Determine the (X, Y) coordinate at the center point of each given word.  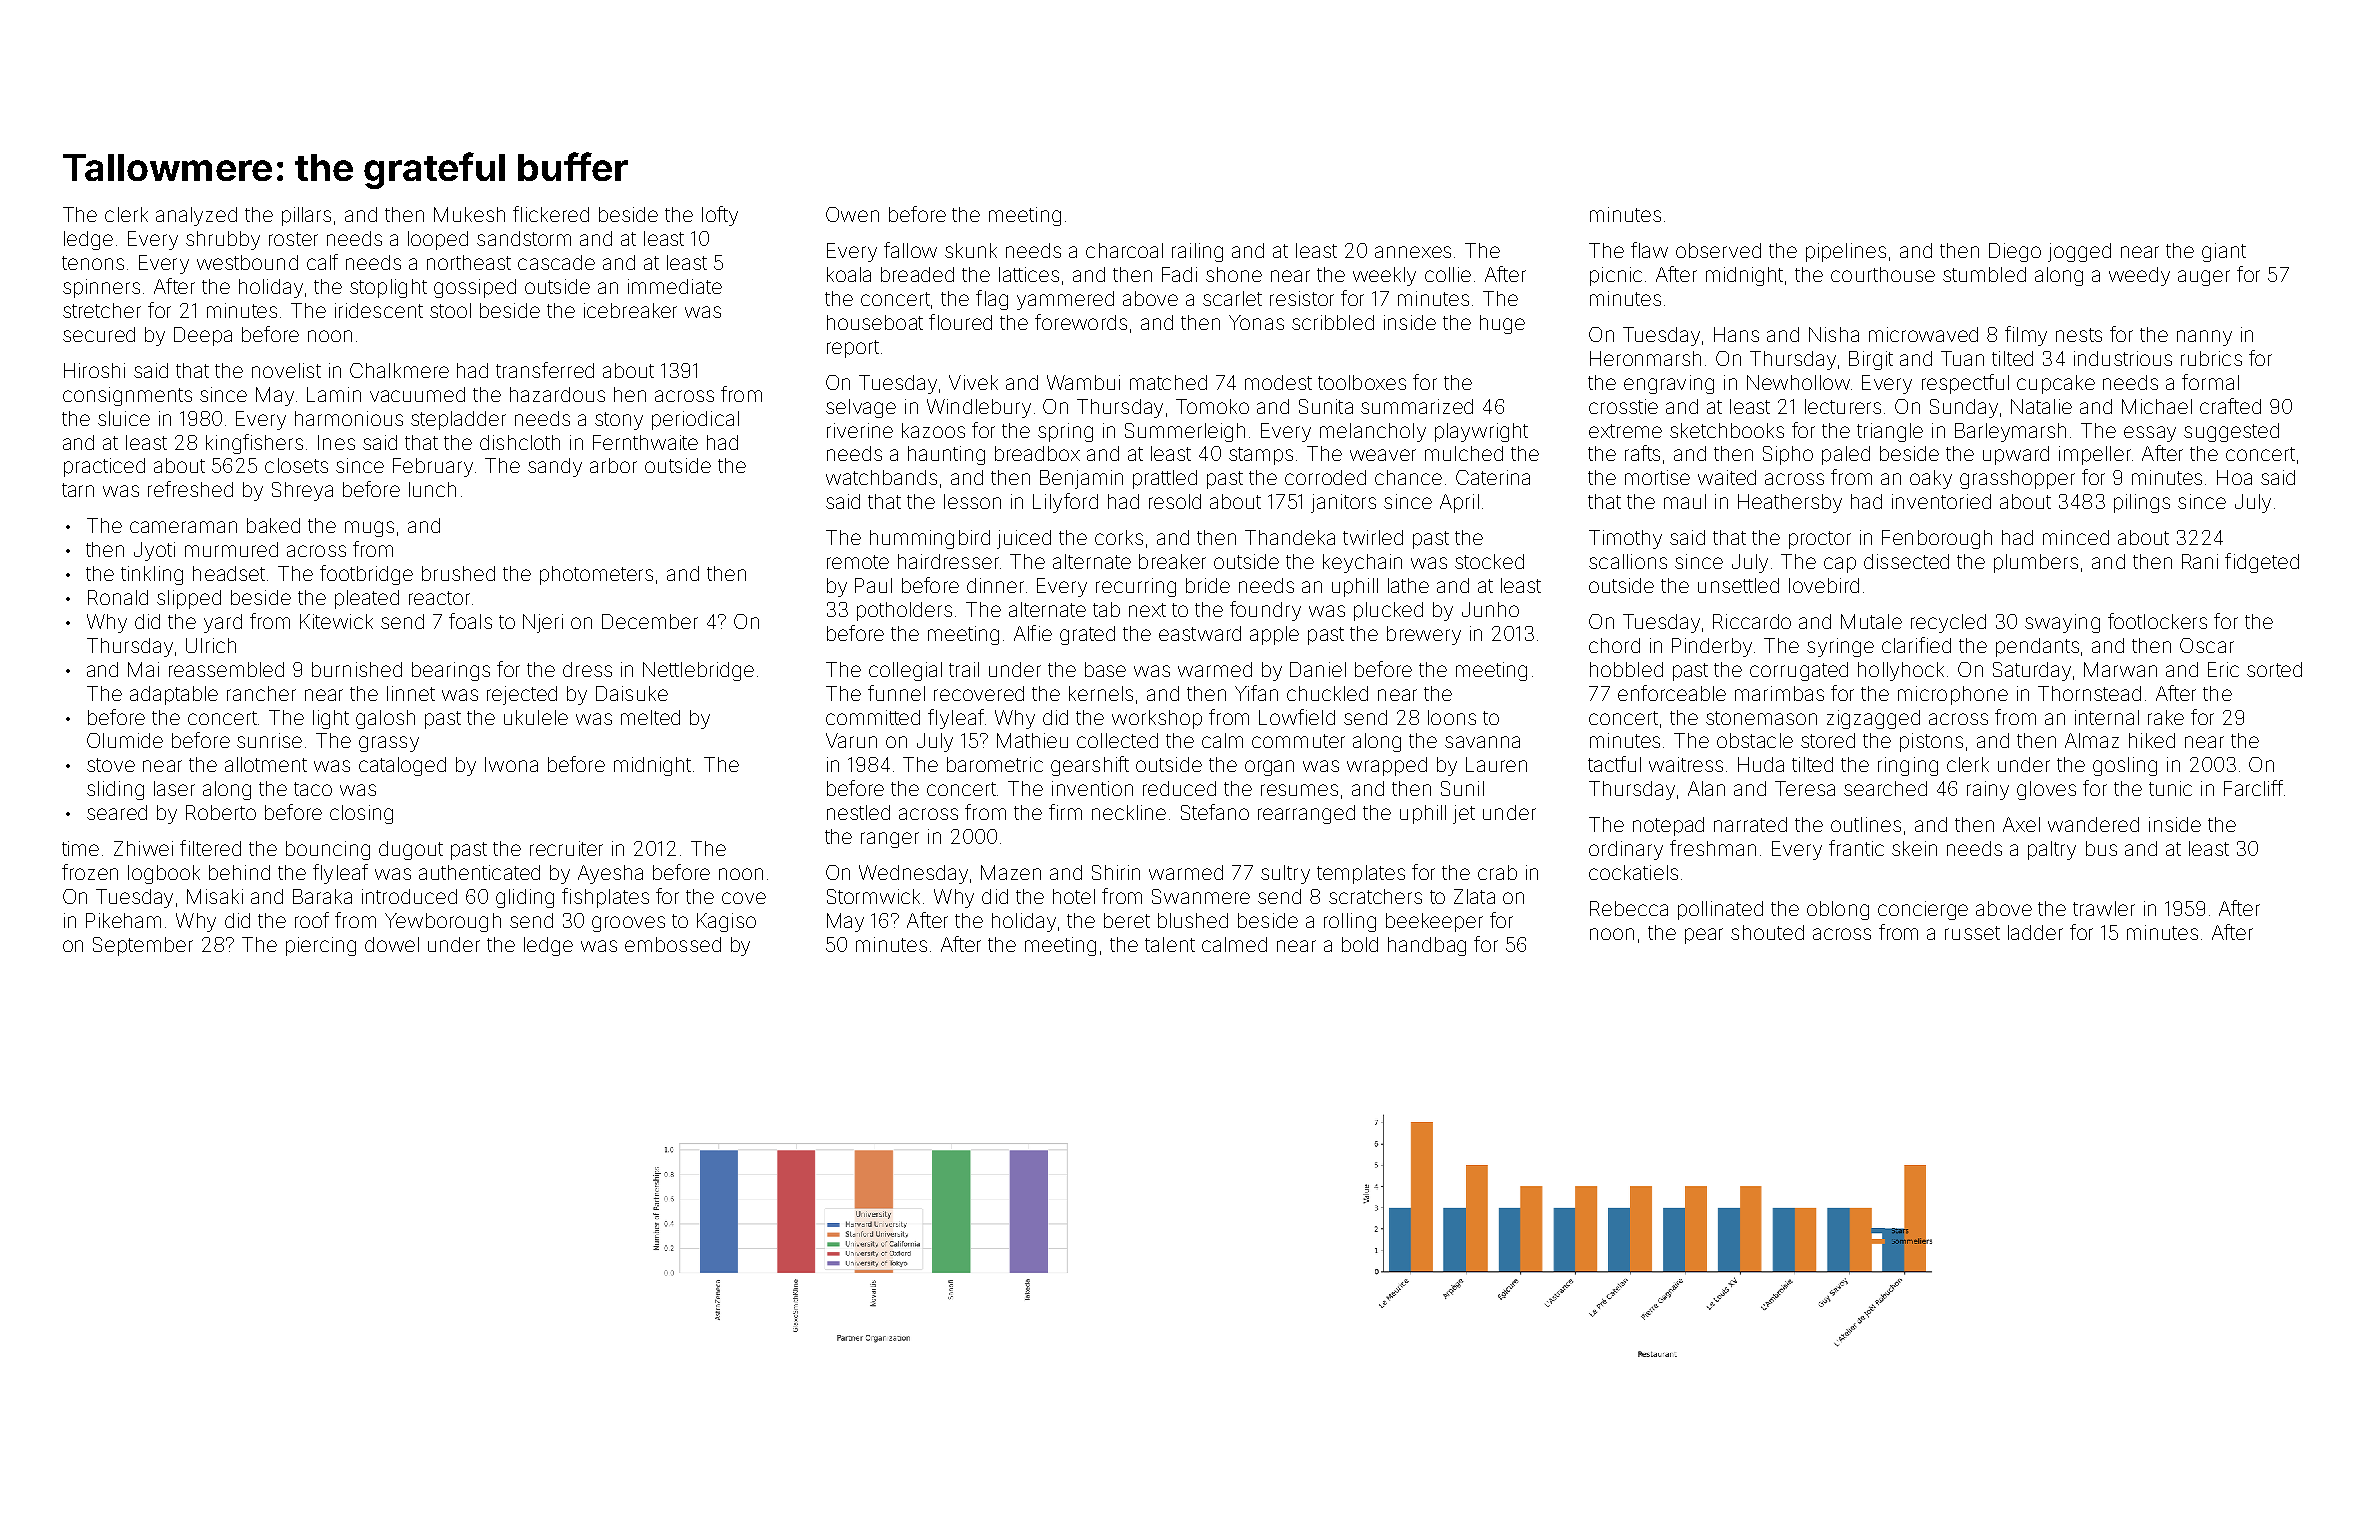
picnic (1616, 276)
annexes (1413, 252)
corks (1119, 537)
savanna (1482, 742)
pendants (2037, 647)
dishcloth (520, 442)
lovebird (1824, 585)
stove (111, 765)
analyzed (196, 216)
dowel (392, 944)
